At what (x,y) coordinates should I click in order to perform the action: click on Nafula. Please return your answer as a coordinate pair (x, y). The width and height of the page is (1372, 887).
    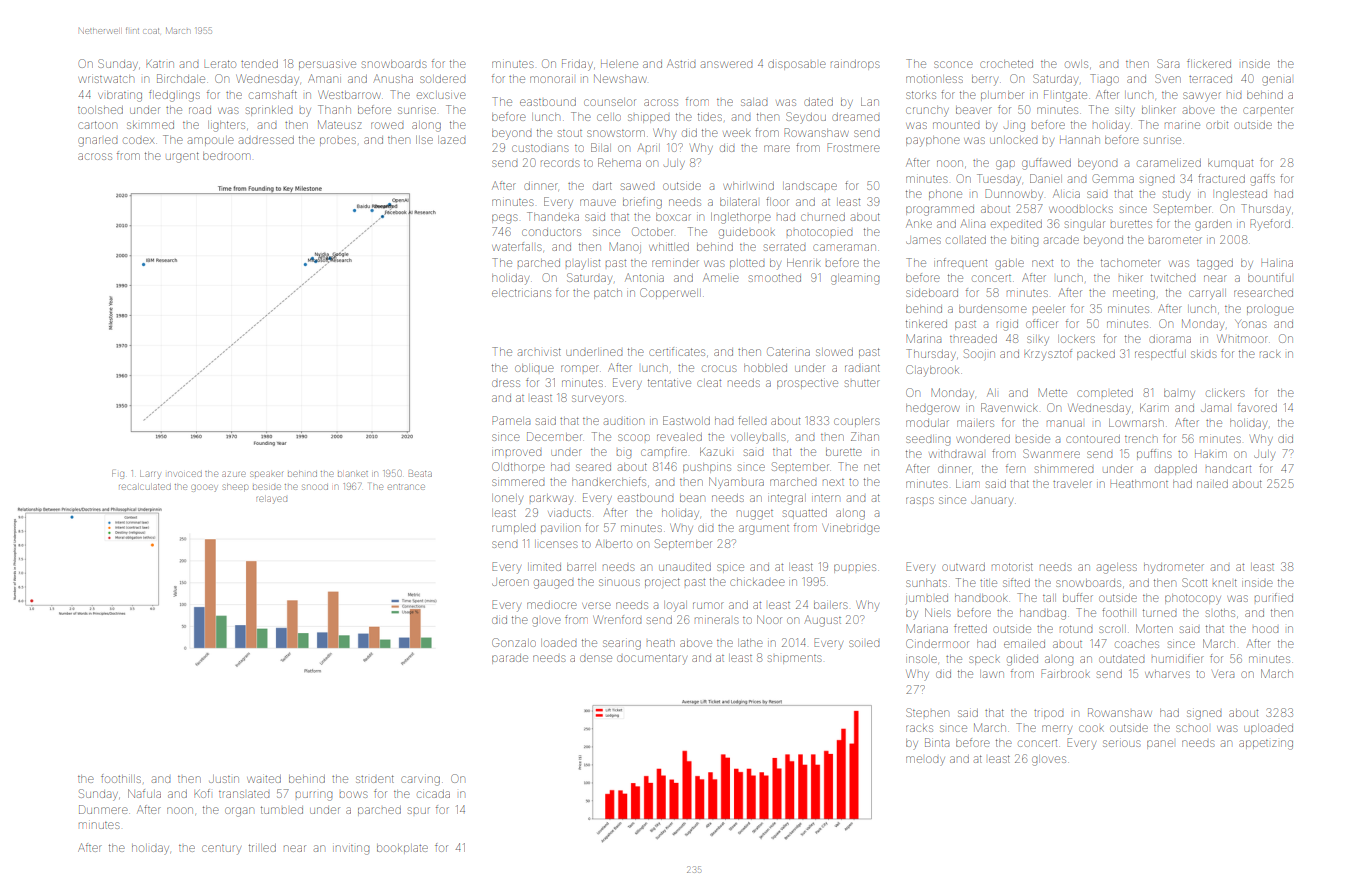
    Looking at the image, I should click on (144, 793).
